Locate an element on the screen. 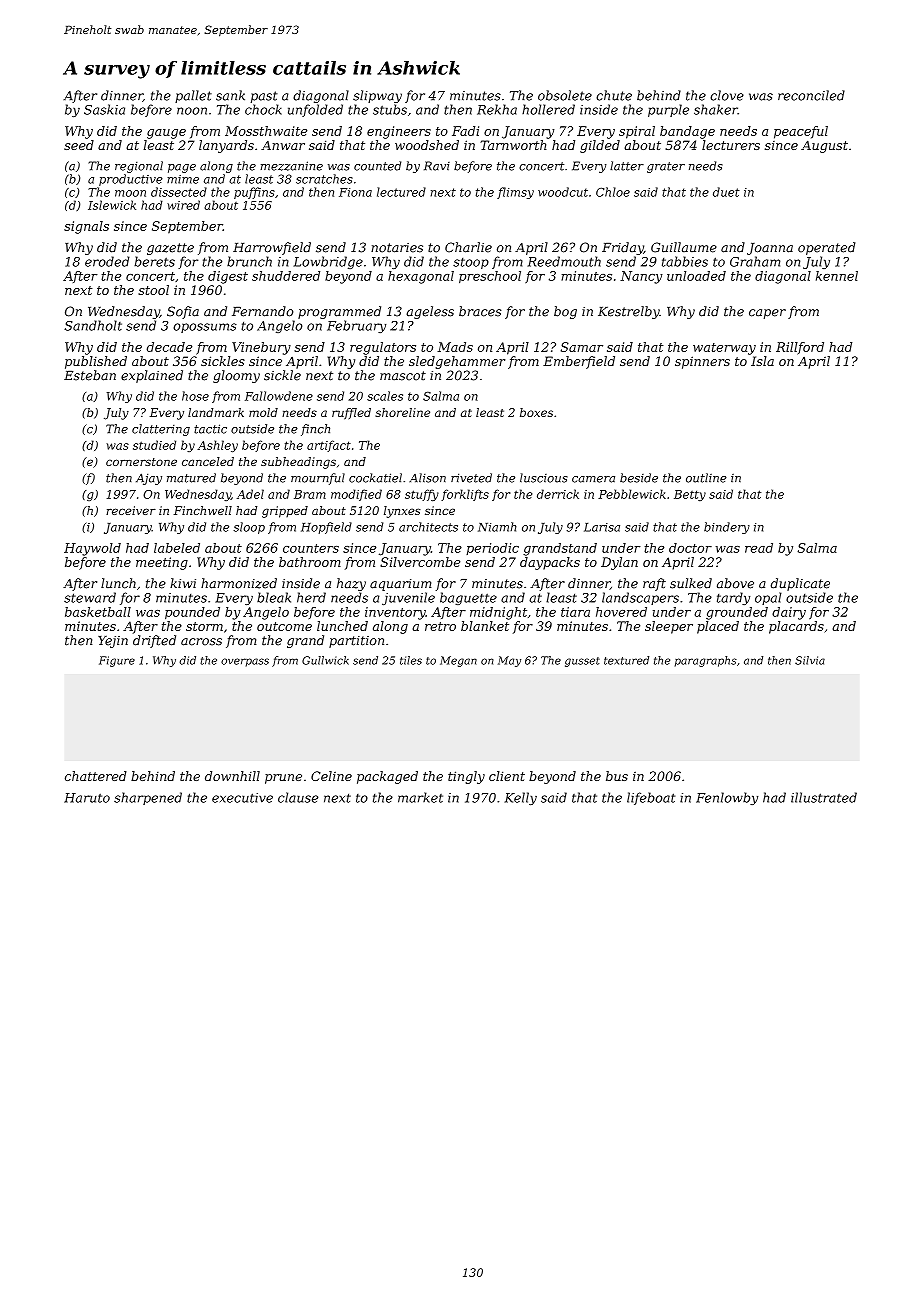 This screenshot has width=924, height=1308. camera is located at coordinates (593, 479).
